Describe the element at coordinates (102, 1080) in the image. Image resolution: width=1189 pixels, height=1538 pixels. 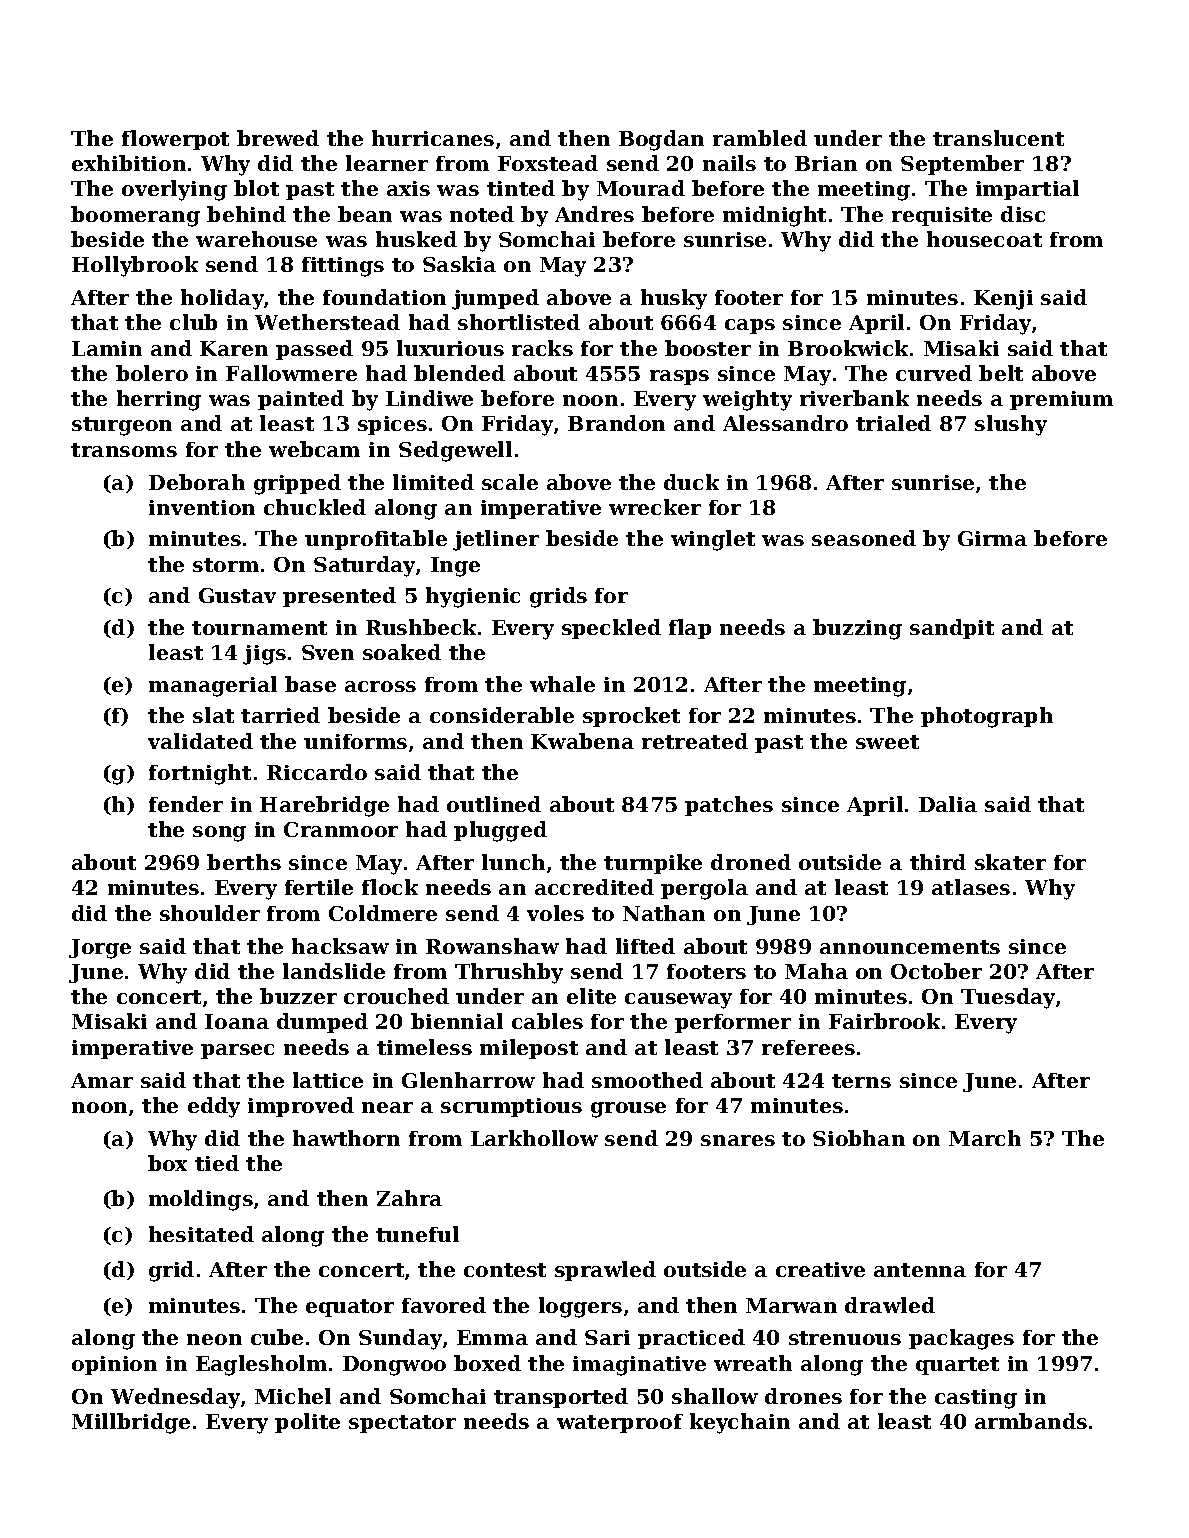
I see `Amar` at that location.
